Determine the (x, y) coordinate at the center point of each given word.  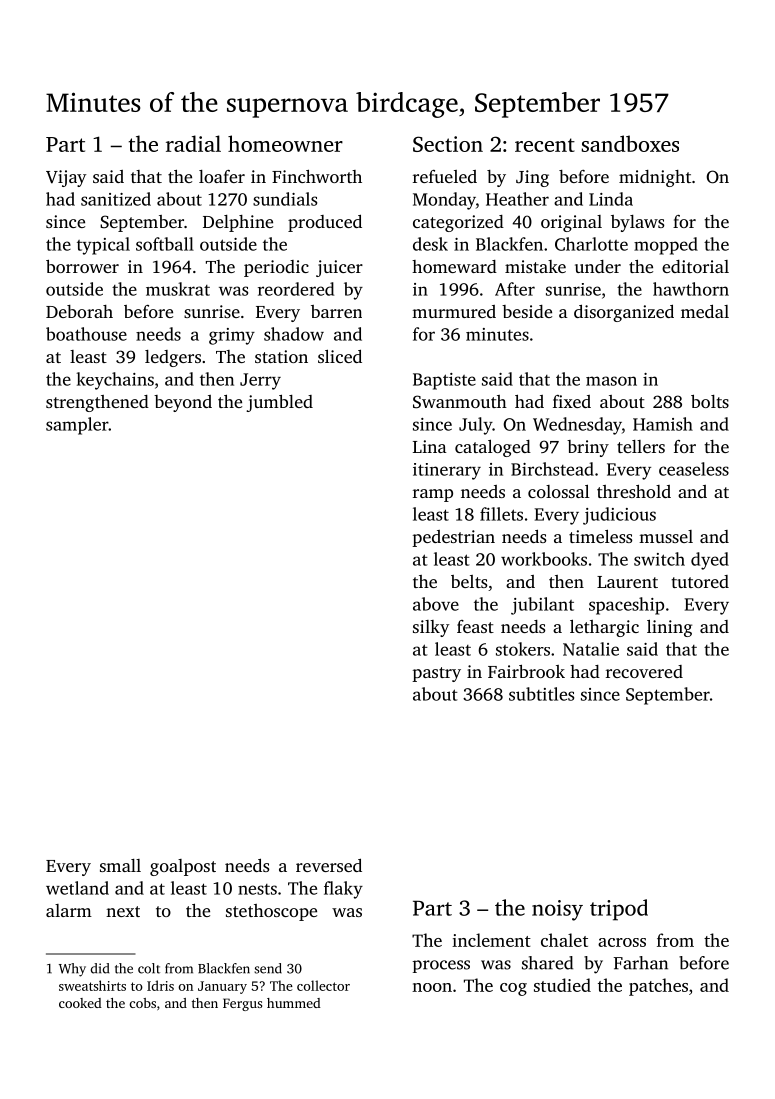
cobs (142, 1003)
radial (193, 143)
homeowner (285, 143)
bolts (710, 401)
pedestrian (453, 538)
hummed (294, 1003)
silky (431, 628)
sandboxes (630, 143)
